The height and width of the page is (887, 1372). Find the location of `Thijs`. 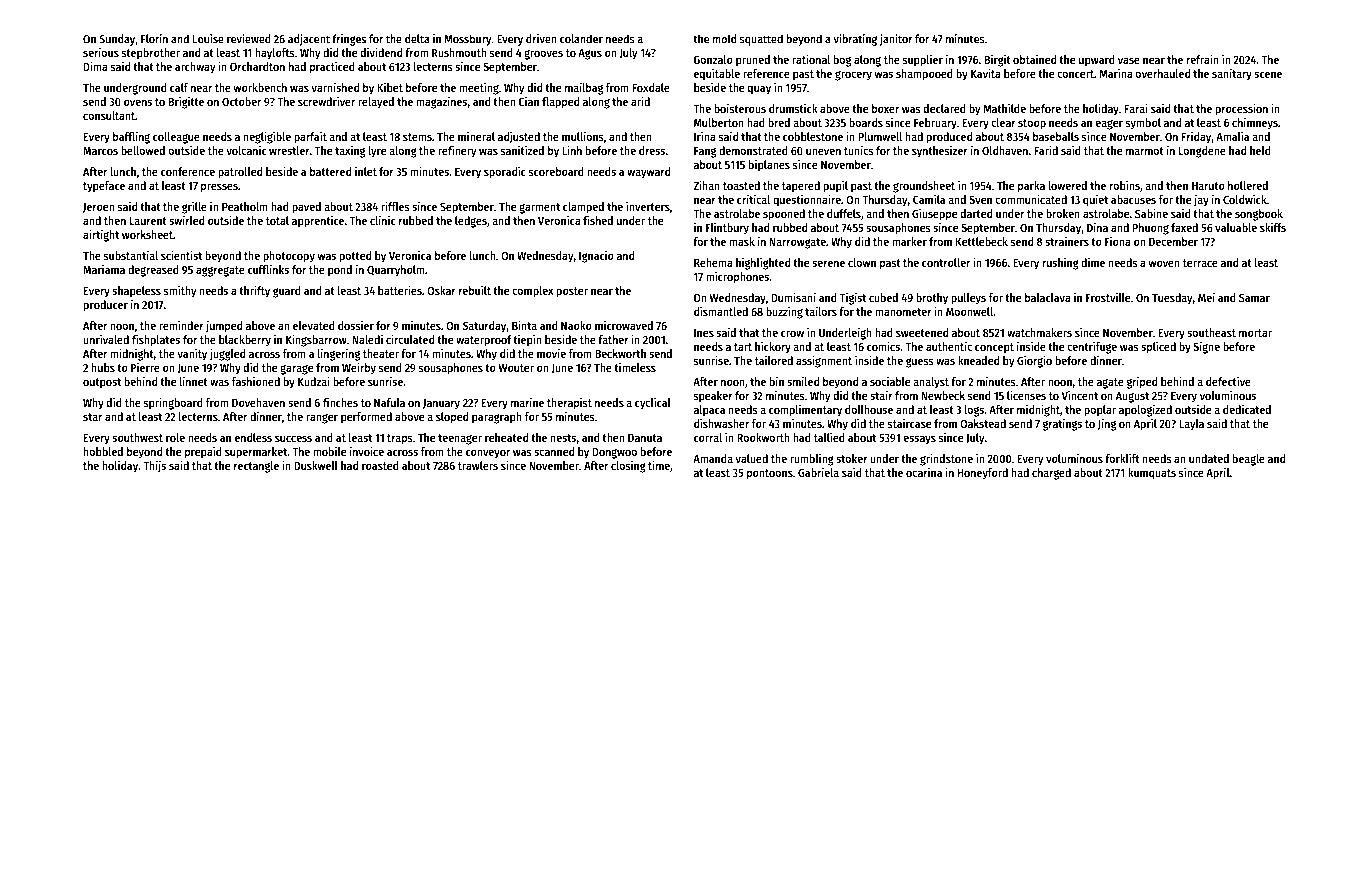

Thijs is located at coordinates (154, 466).
